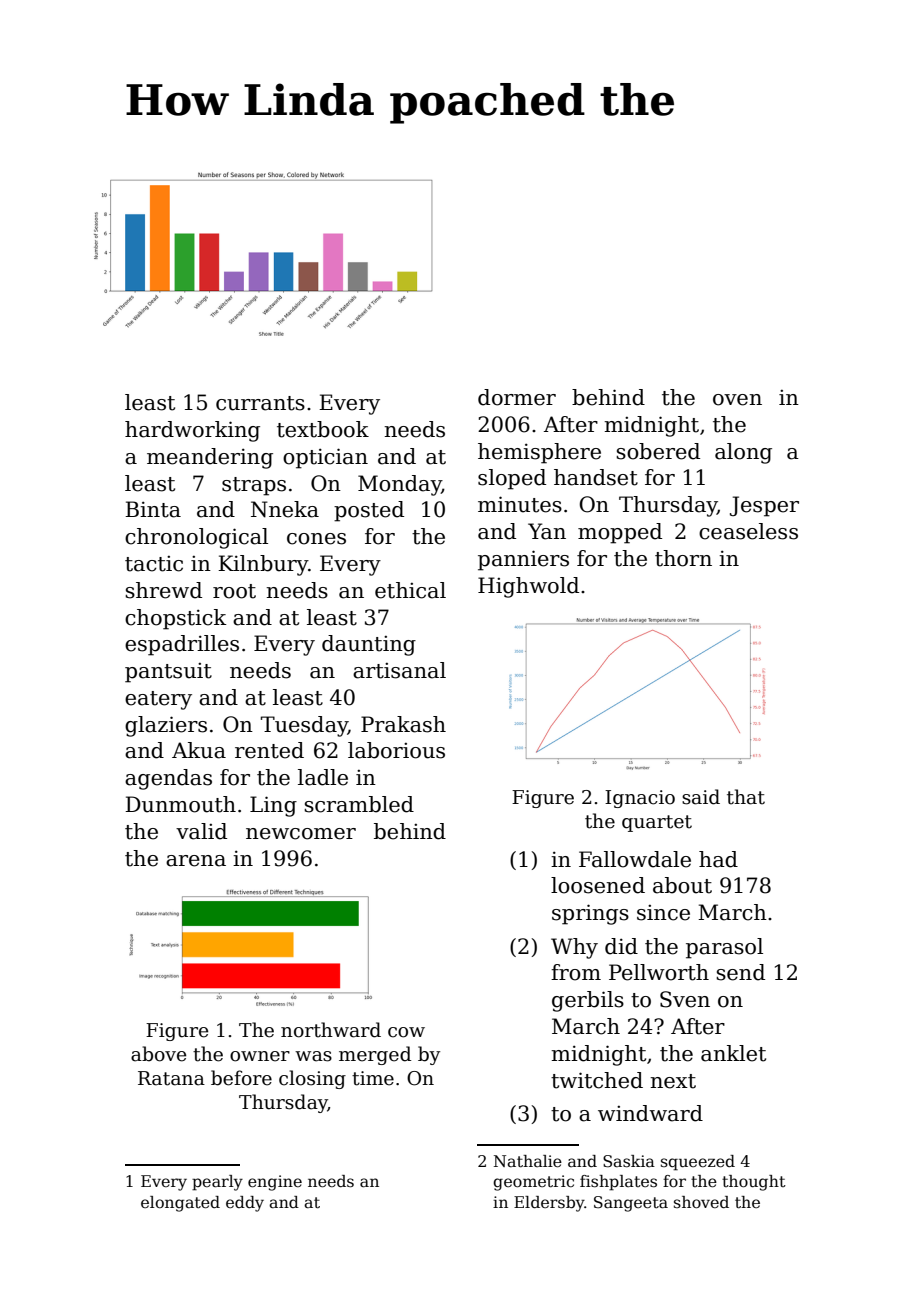 The image size is (924, 1311). I want to click on currants, so click(260, 403).
